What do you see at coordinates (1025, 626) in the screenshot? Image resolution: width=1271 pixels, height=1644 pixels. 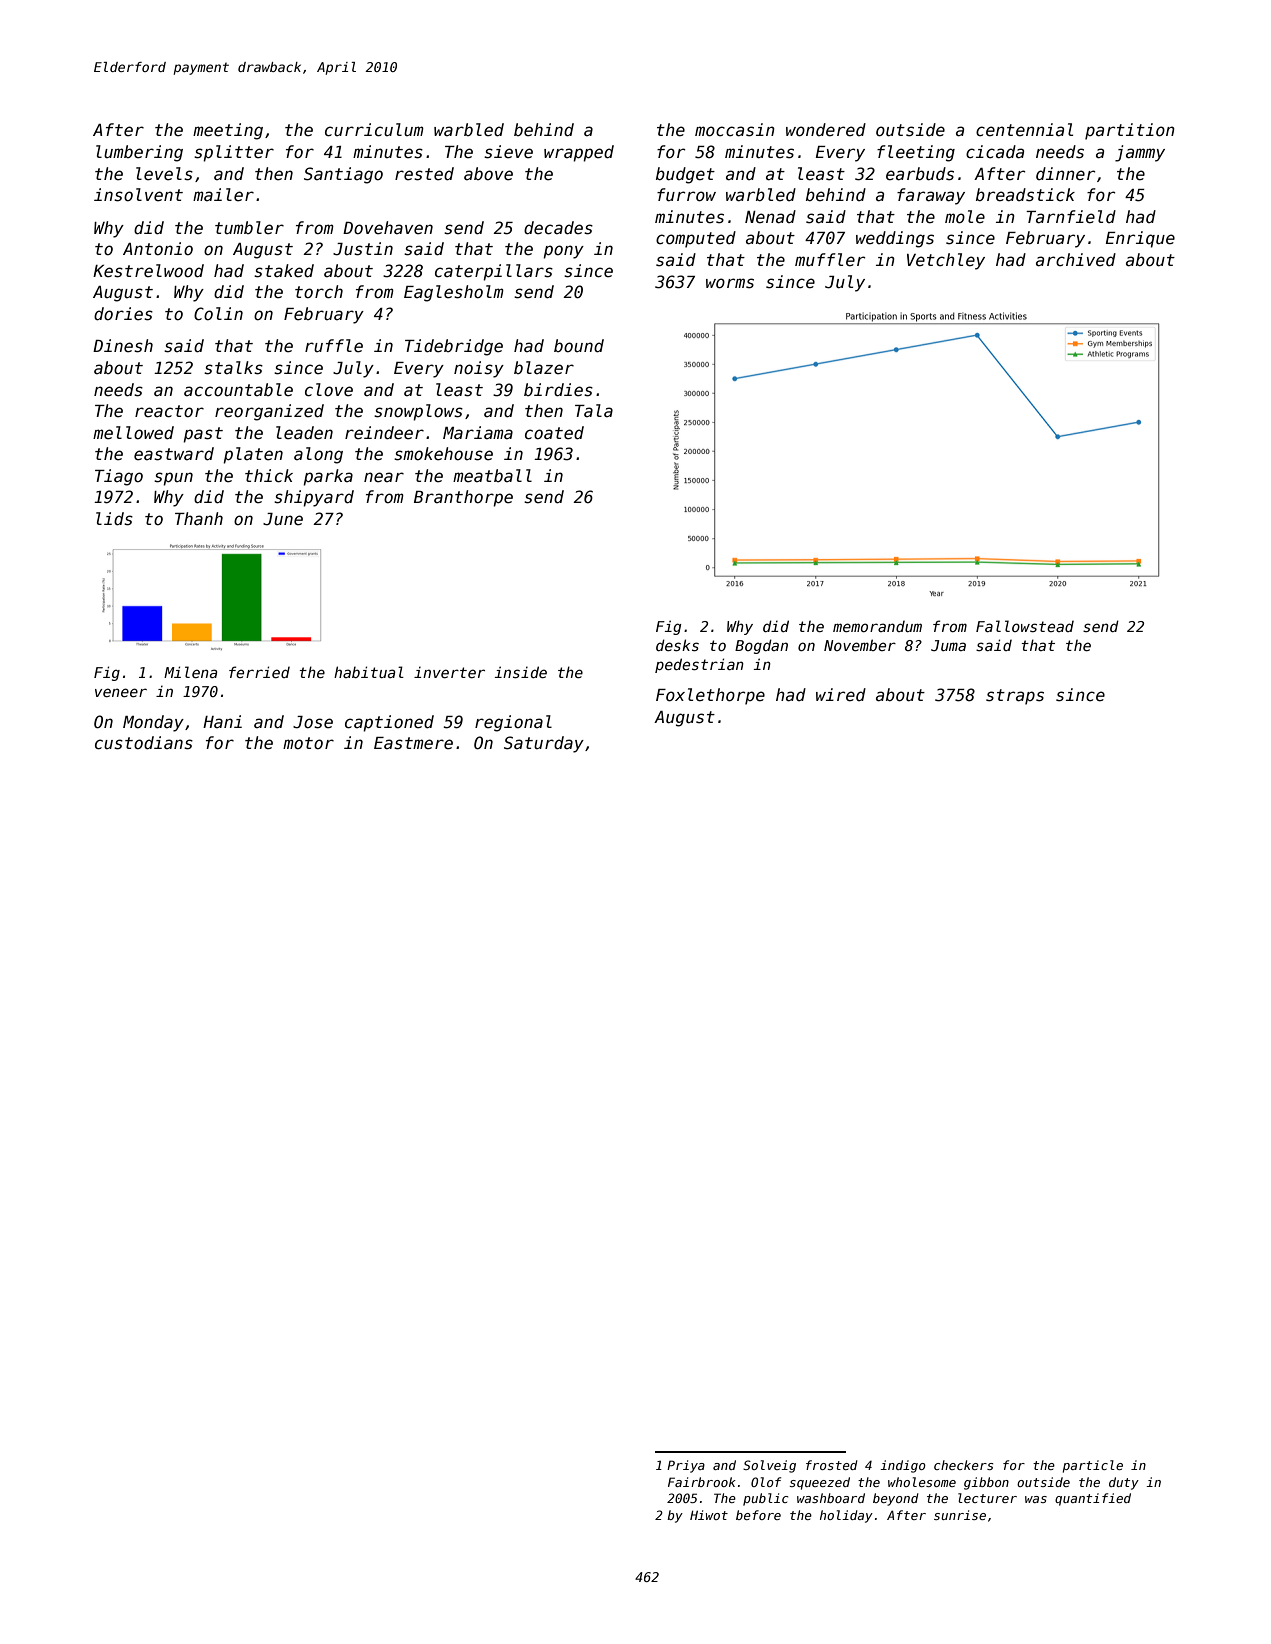 I see `Fallowstead` at bounding box center [1025, 626].
